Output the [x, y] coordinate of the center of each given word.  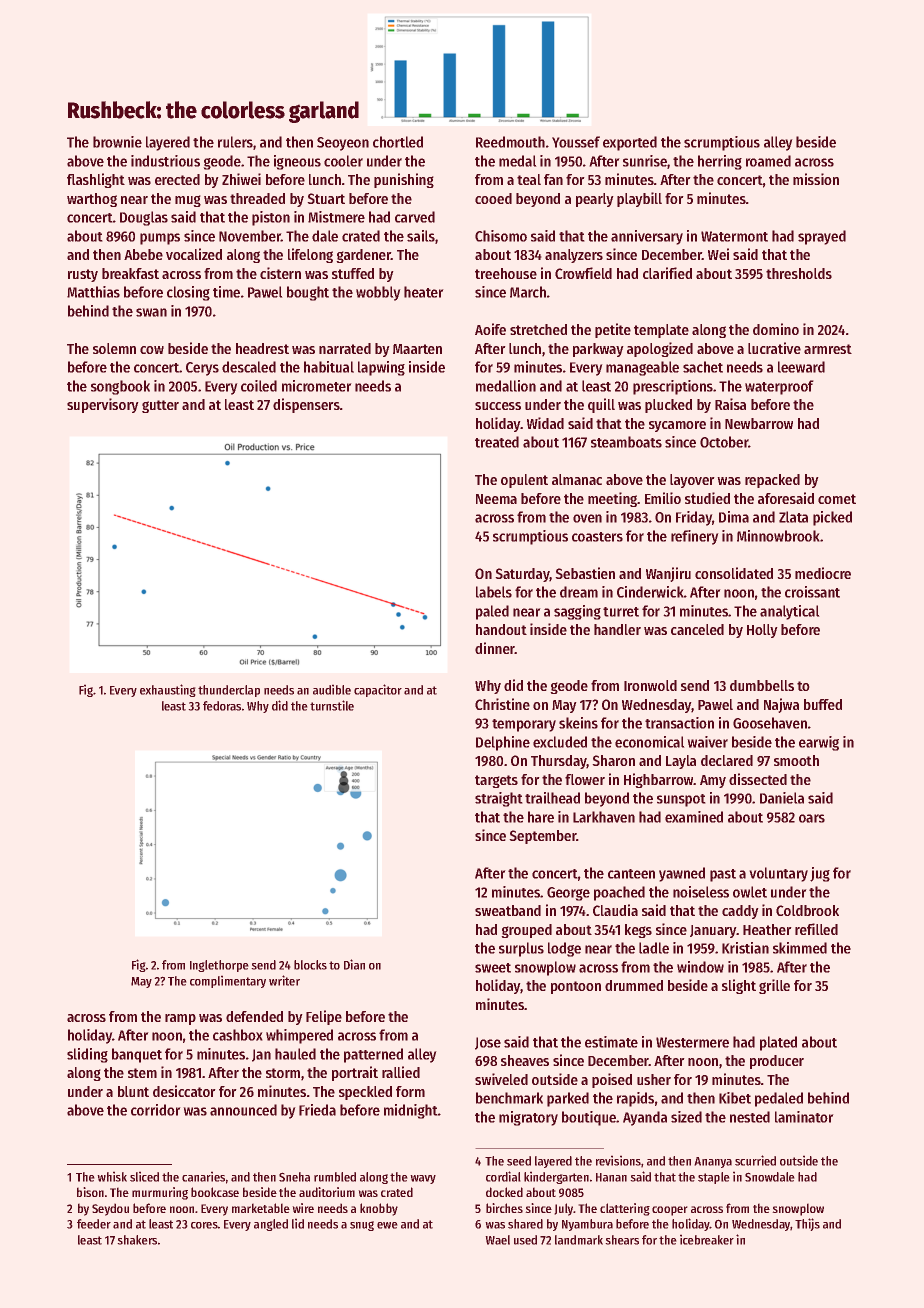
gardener [364, 256]
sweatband [508, 910]
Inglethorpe [219, 966]
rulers [235, 142]
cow [152, 350]
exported [630, 143]
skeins [578, 723]
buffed [823, 704]
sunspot [681, 800]
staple [713, 1178]
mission [816, 179]
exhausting [167, 690]
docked [504, 1192]
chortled [398, 142]
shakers [137, 1240]
